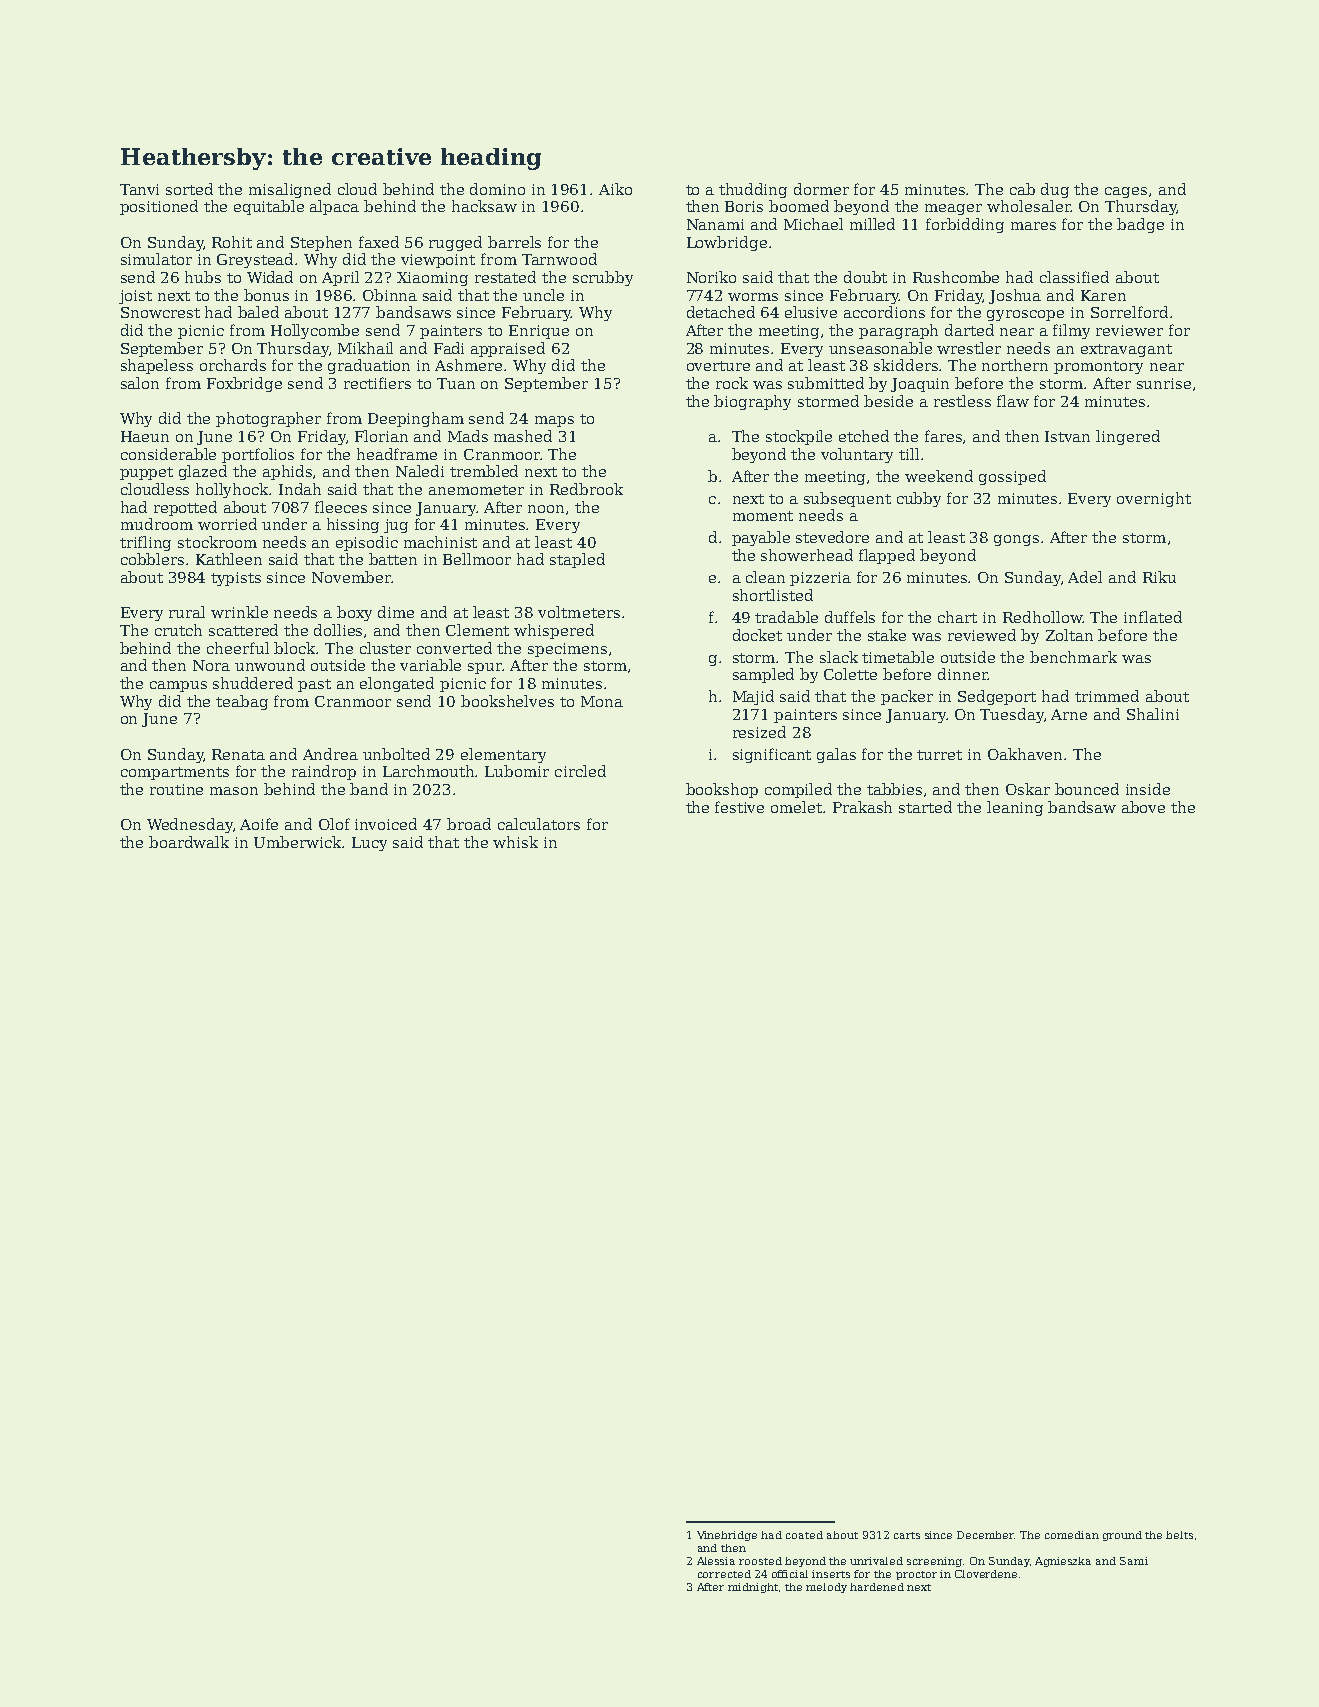 Image resolution: width=1319 pixels, height=1707 pixels. What do you see at coordinates (1153, 714) in the screenshot?
I see `Shalini` at bounding box center [1153, 714].
